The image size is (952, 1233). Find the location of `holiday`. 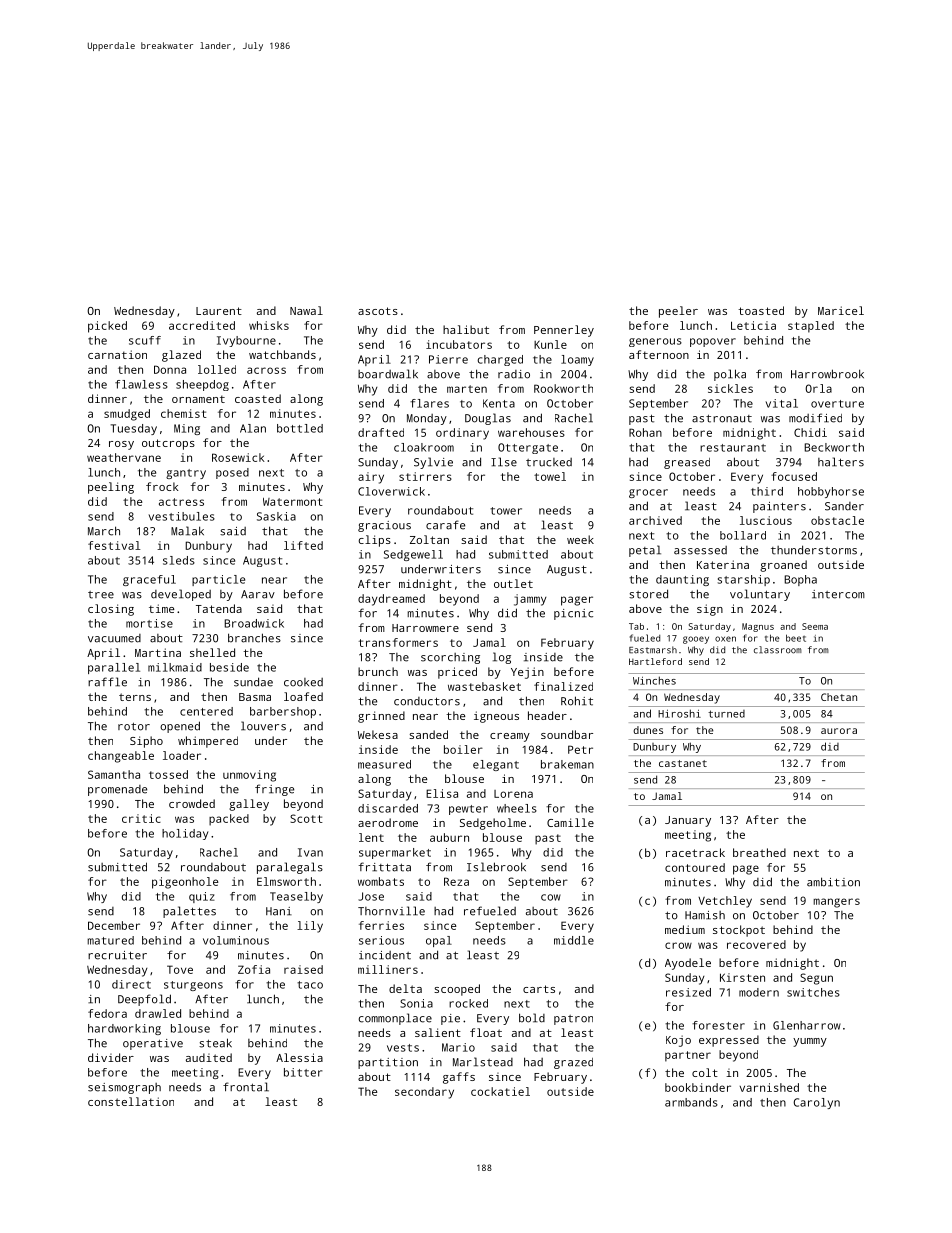

holiday is located at coordinates (185, 834).
